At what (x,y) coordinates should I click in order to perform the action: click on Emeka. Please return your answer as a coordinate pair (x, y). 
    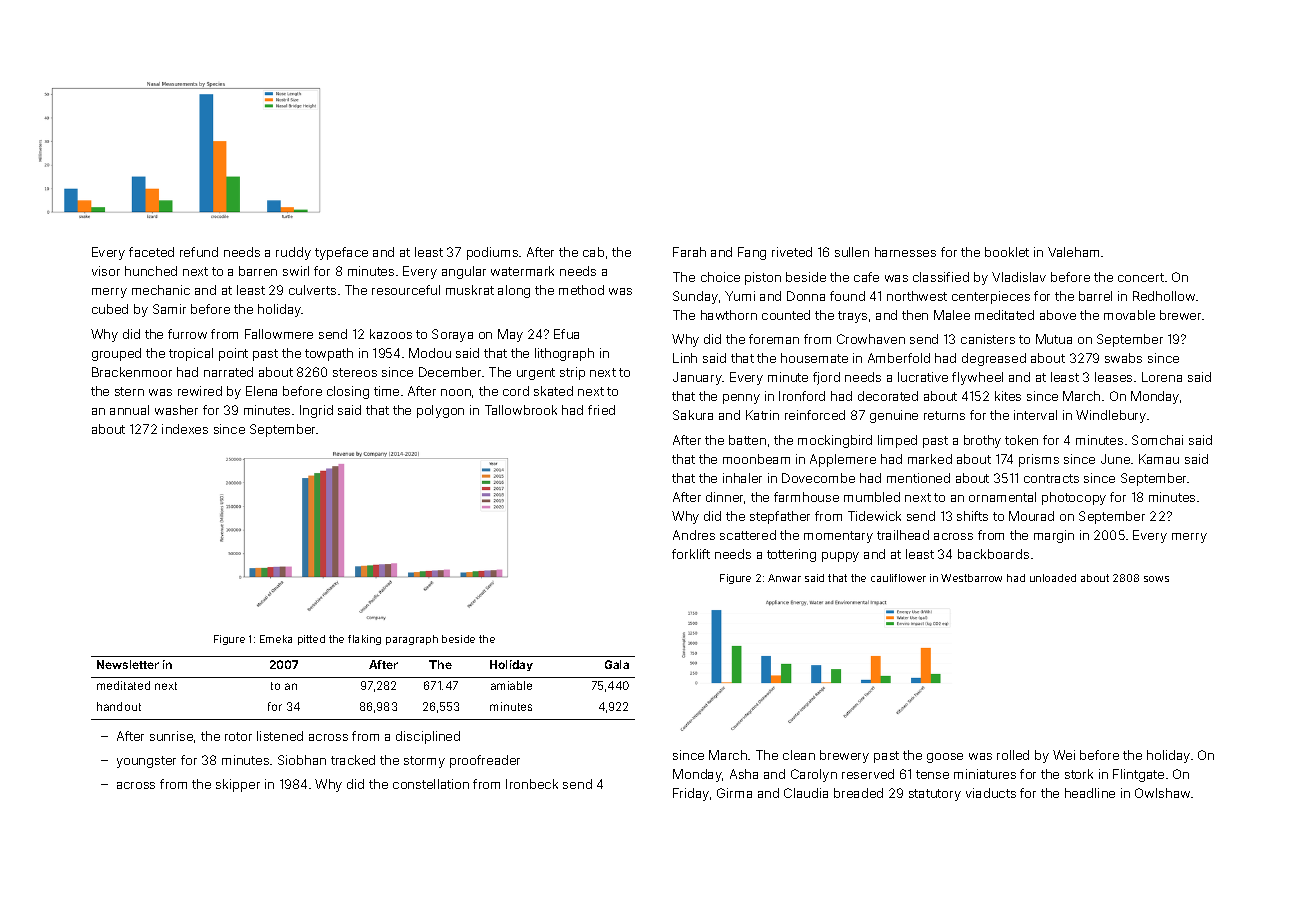
    Looking at the image, I should click on (276, 639).
